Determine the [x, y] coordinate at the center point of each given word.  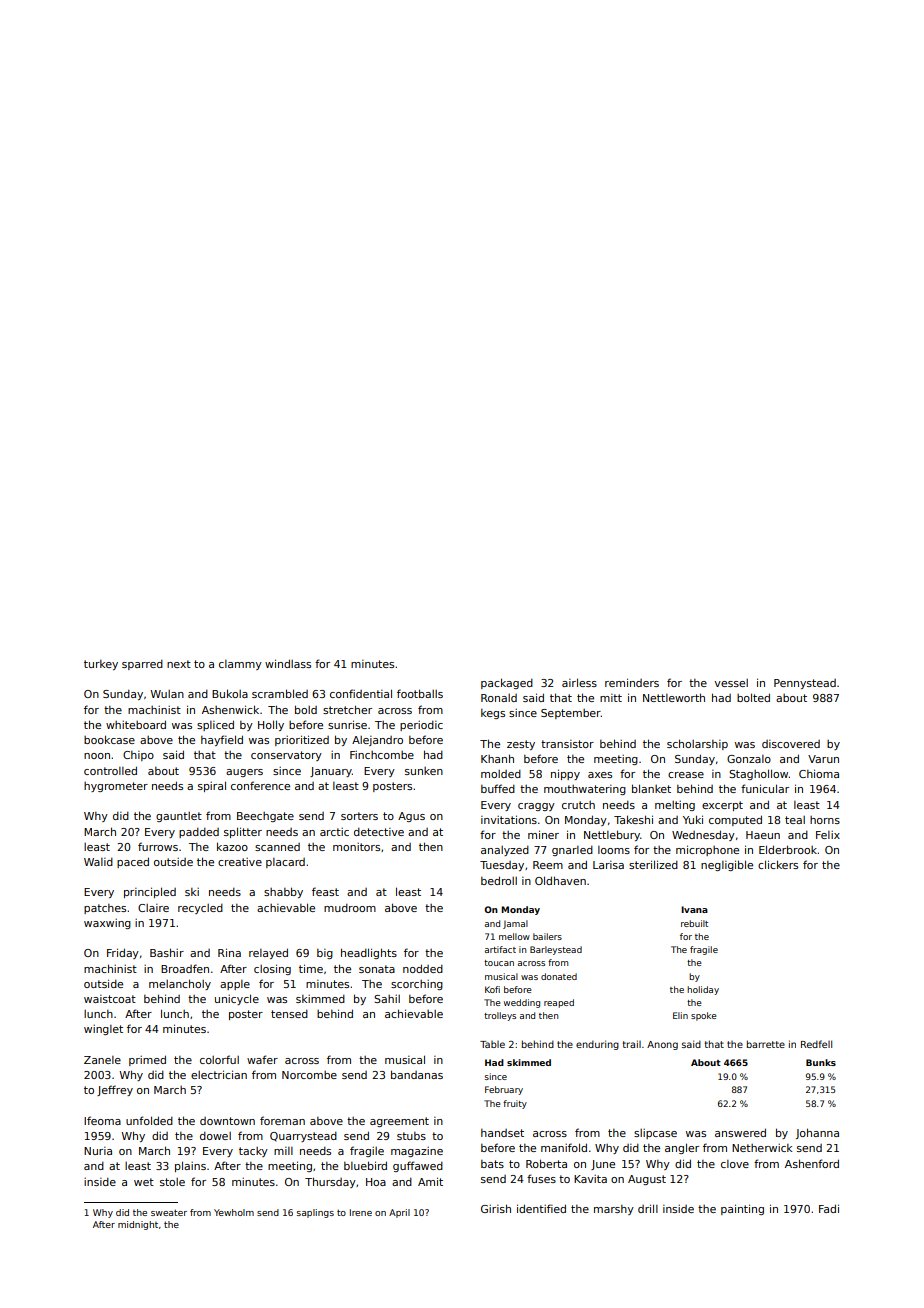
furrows [158, 846]
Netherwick [762, 1148]
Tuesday [502, 866]
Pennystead [805, 684]
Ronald [499, 698]
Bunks [821, 1062]
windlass [288, 663]
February [504, 1090]
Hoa [376, 1182]
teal [795, 820]
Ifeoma [102, 1120]
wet [144, 1182]
